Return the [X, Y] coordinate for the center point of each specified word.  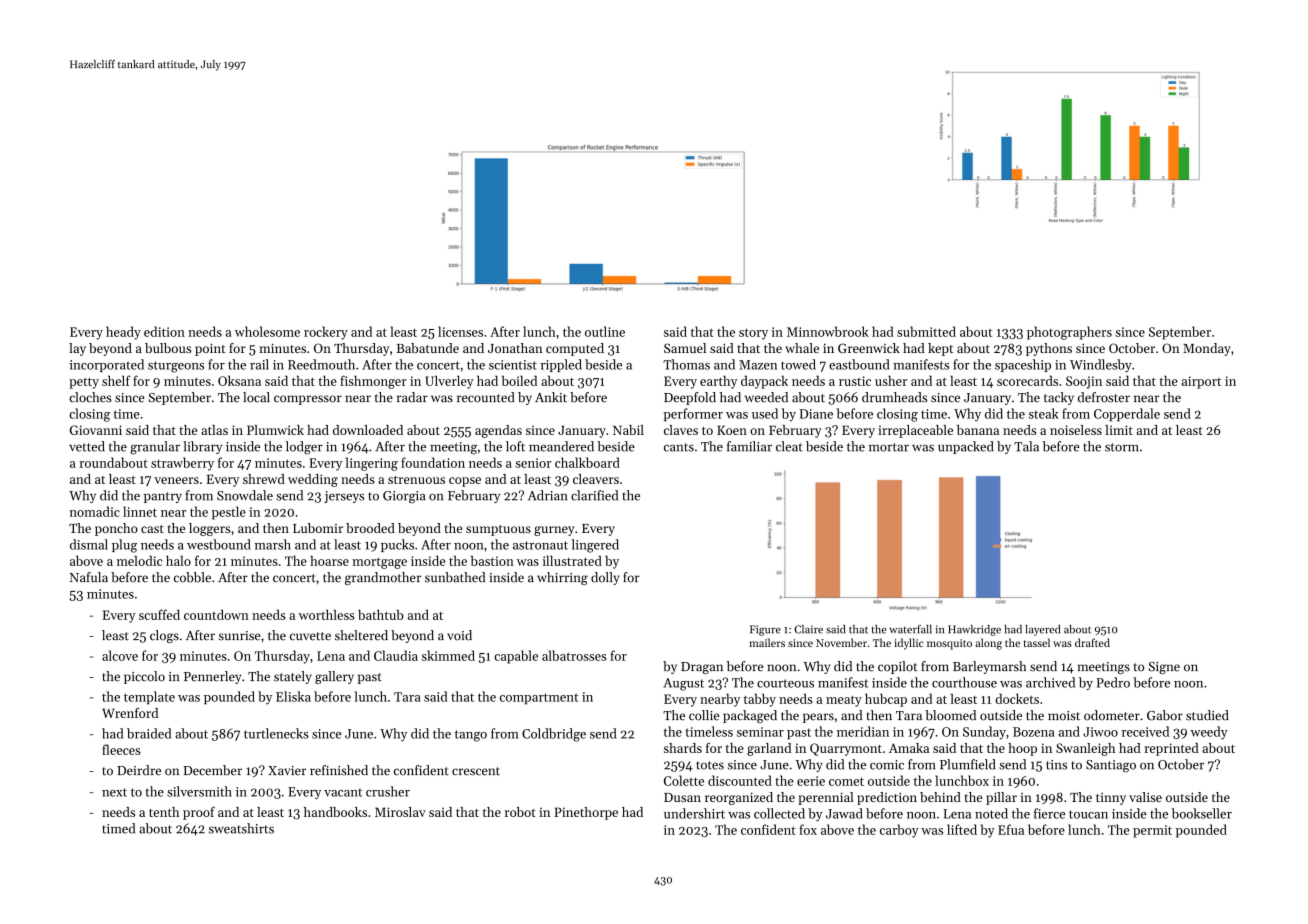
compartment [539, 698]
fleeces [121, 749]
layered [1042, 630]
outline [605, 331]
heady [123, 333]
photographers [1069, 333]
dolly [605, 578]
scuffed [159, 614]
